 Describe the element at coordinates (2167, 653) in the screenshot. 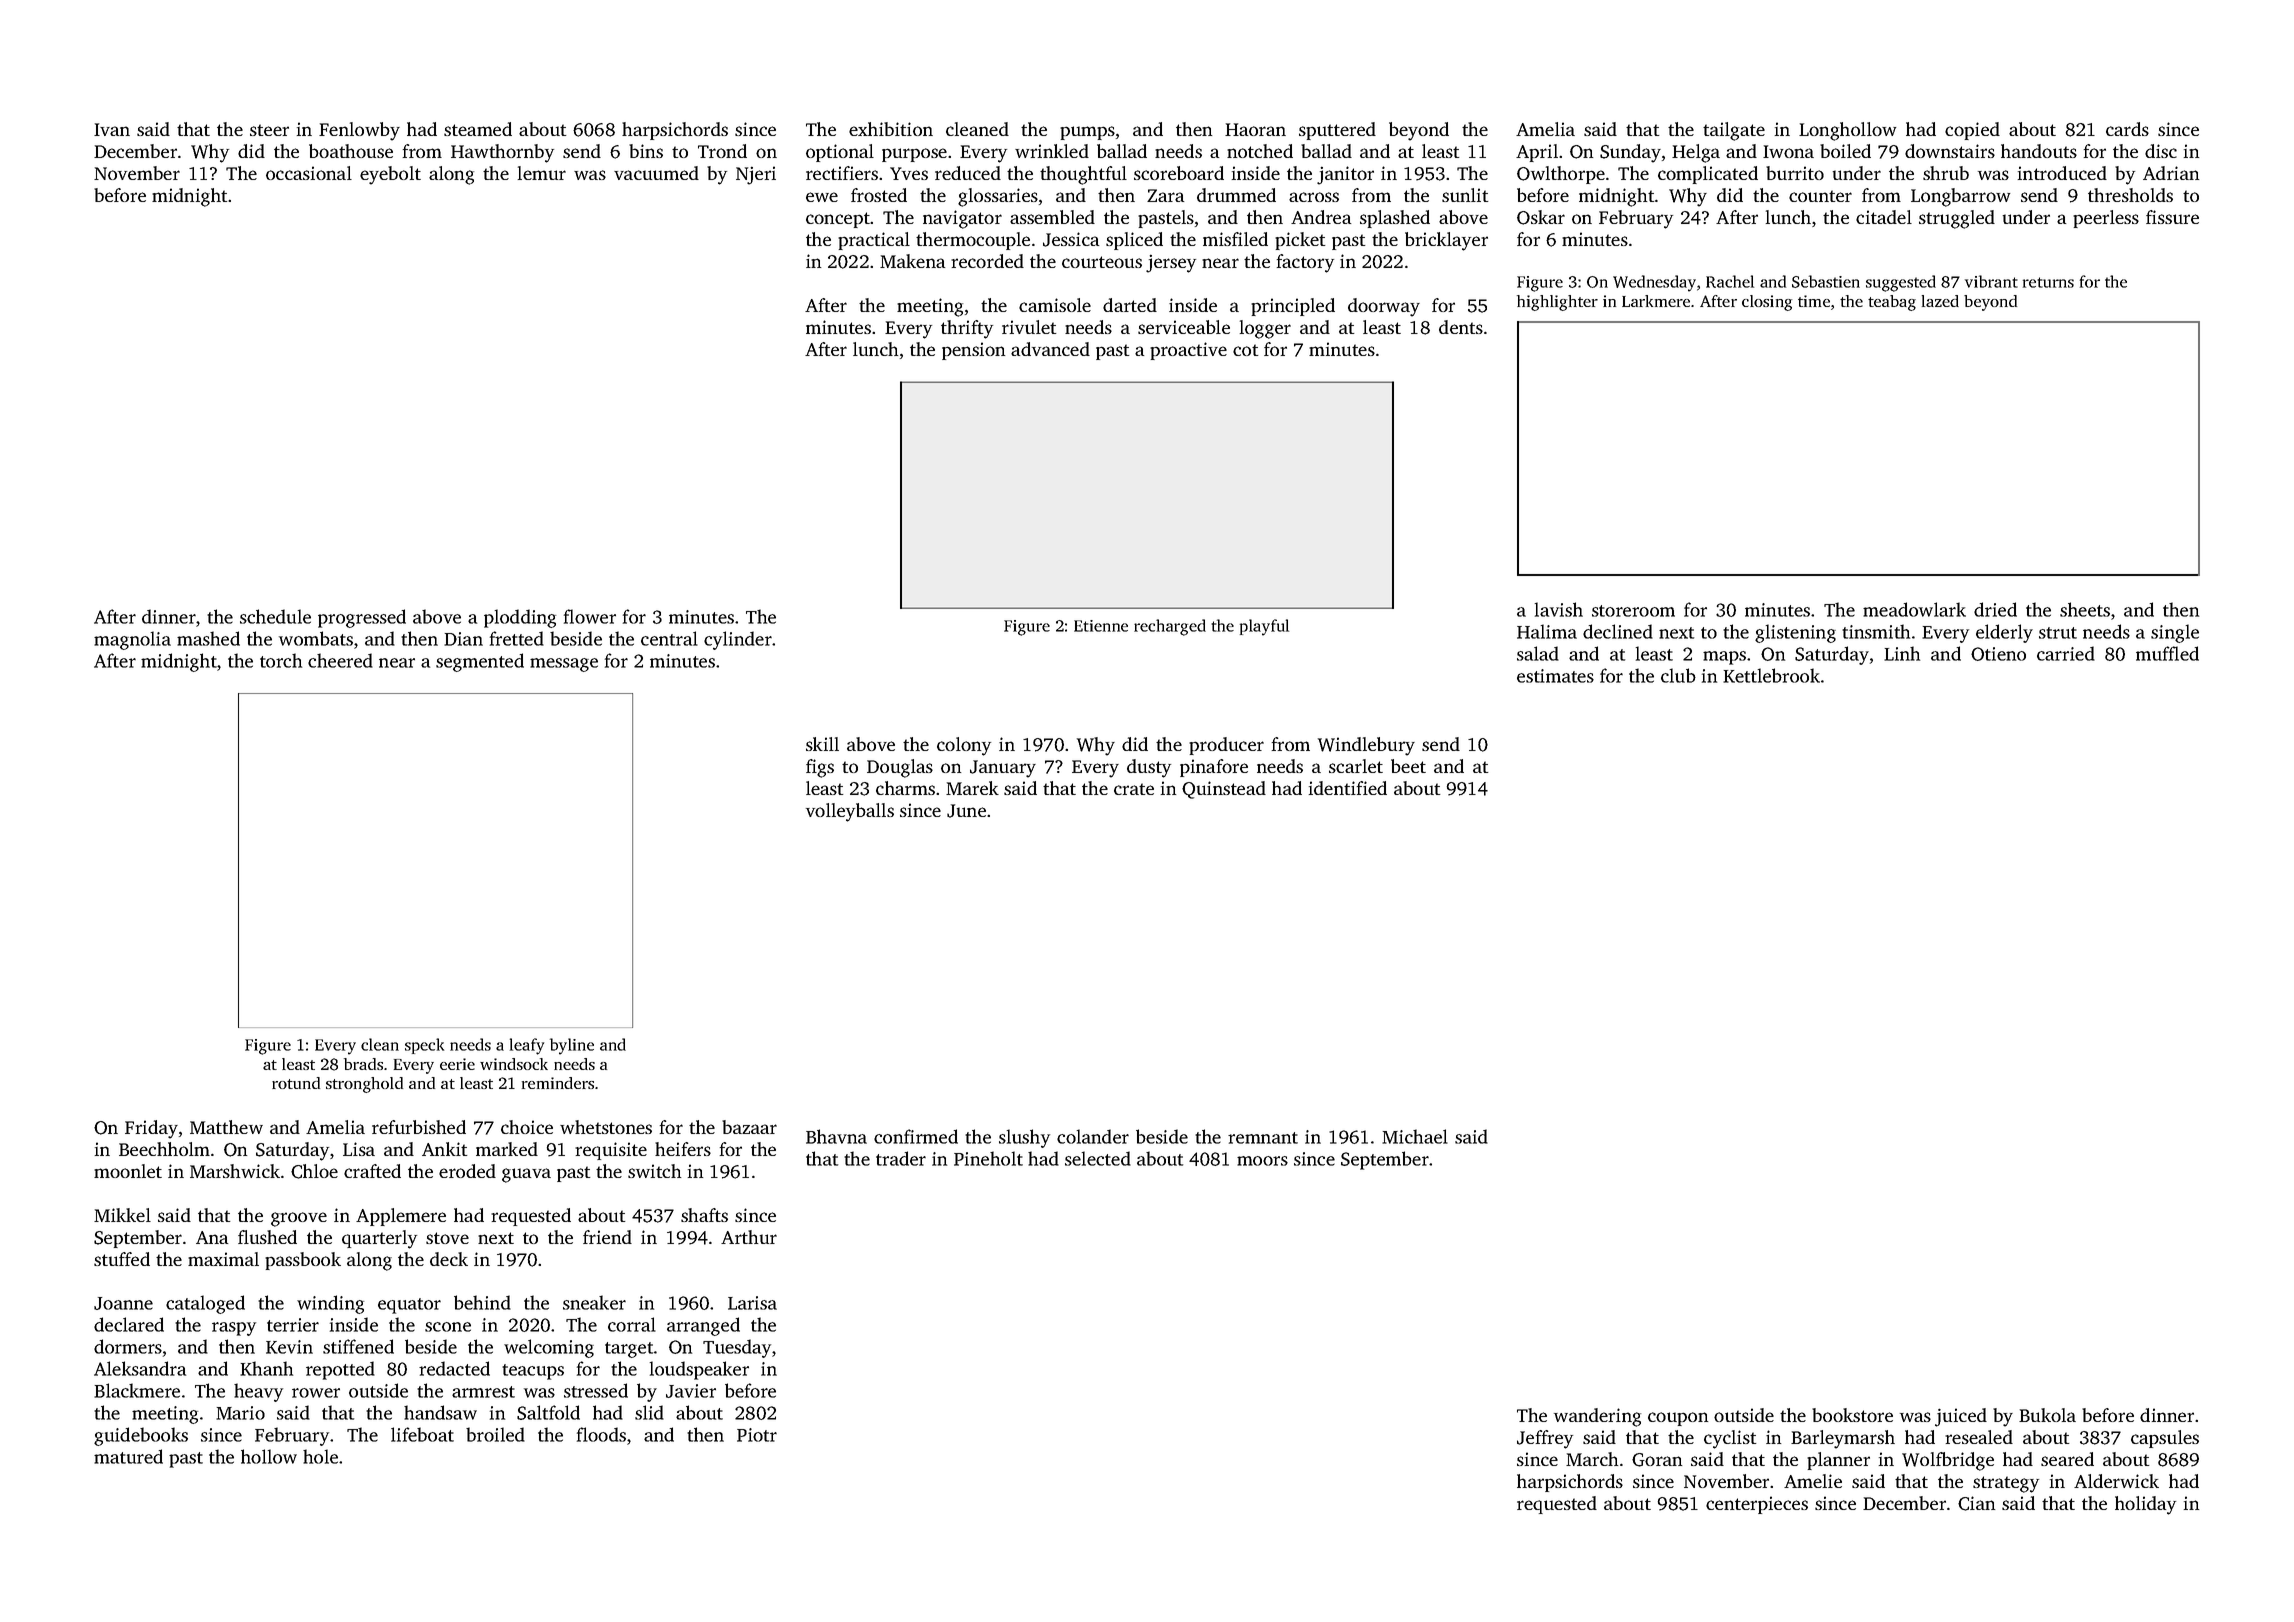

I see `muffled` at that location.
